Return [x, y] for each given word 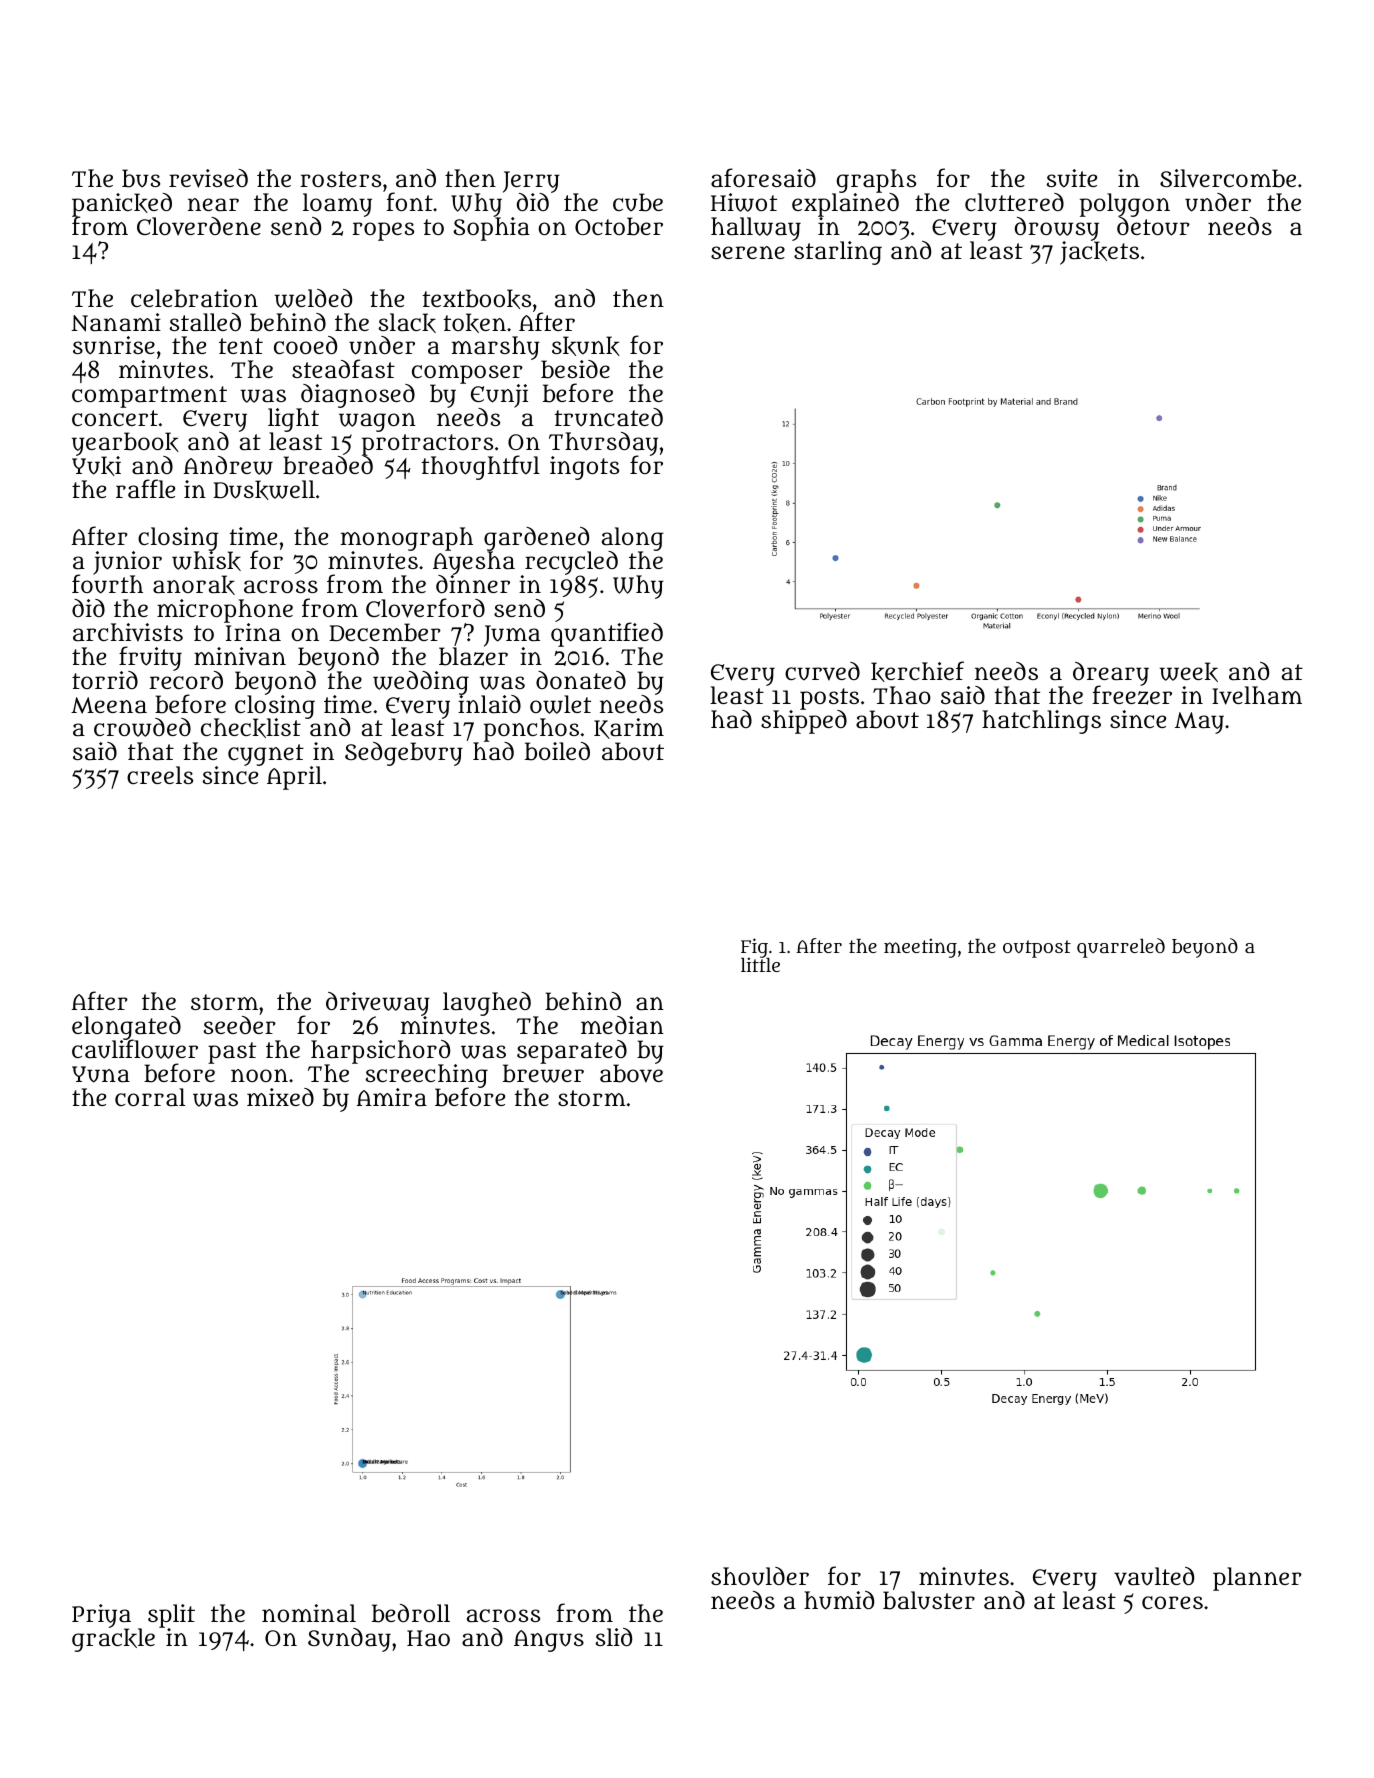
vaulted [1154, 1576]
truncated [608, 417]
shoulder [760, 1576]
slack [407, 323]
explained [845, 205]
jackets [1099, 253]
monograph [407, 539]
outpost [1037, 949]
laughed [488, 1004]
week [1189, 672]
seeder [239, 1025]
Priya [101, 1616]
